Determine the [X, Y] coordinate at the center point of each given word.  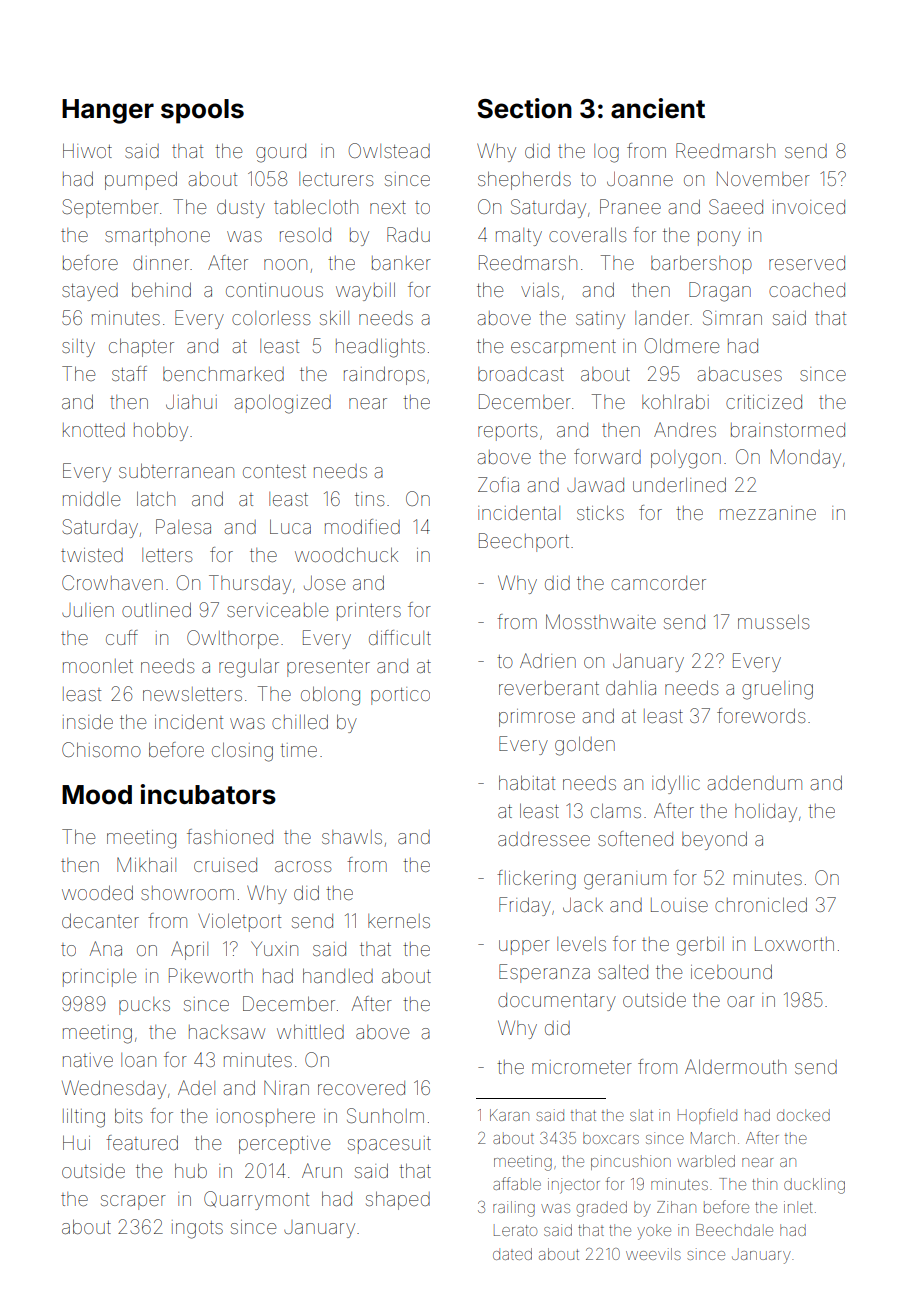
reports [507, 432]
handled [338, 975]
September [110, 208]
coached [807, 290]
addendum [755, 783]
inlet [798, 1207]
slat [641, 1115]
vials [540, 290]
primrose [537, 718]
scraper [133, 1202]
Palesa [183, 526]
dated [512, 1254]
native [88, 1060]
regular [249, 668]
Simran [732, 317]
